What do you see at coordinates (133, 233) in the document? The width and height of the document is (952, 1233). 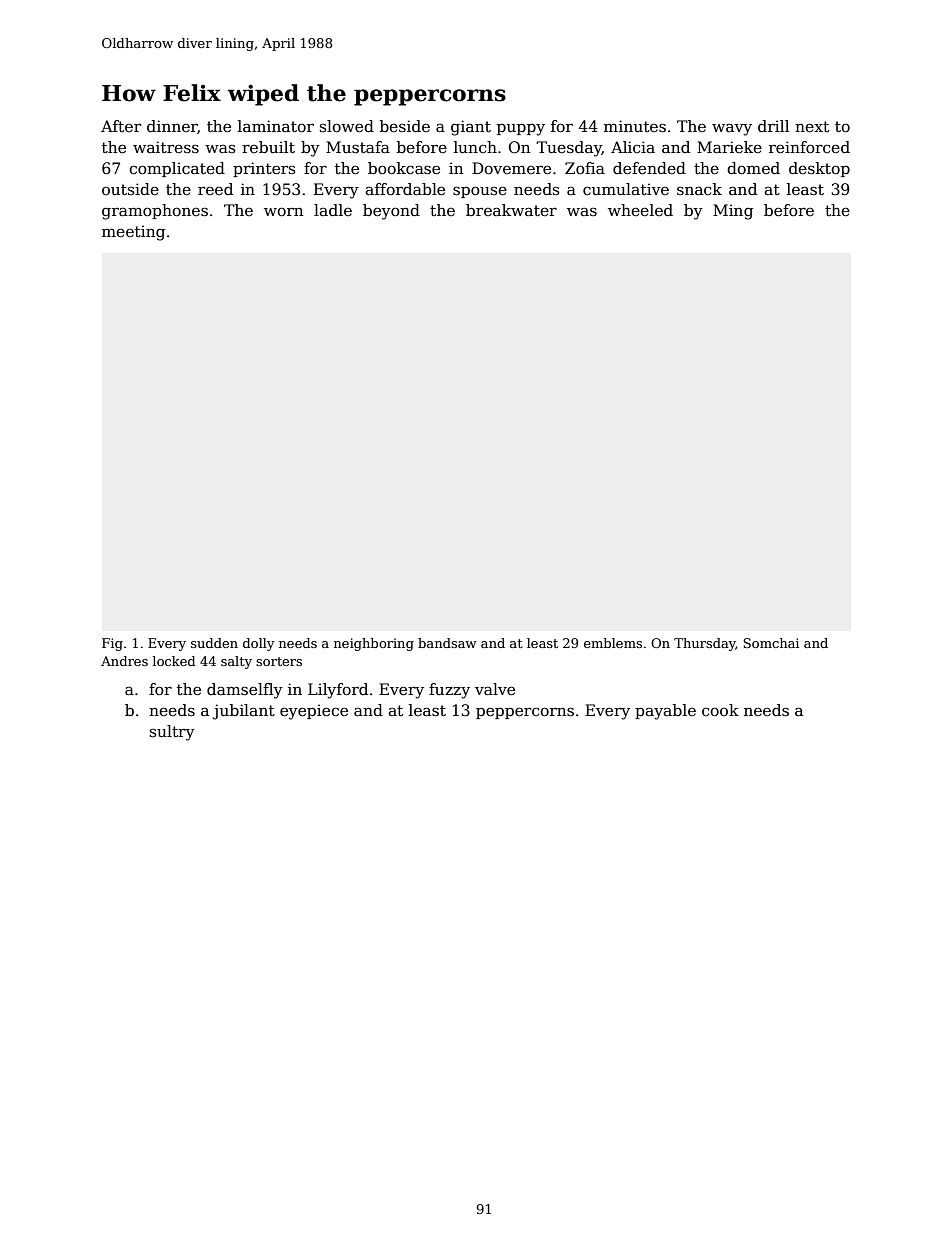 I see `meeting` at bounding box center [133, 233].
